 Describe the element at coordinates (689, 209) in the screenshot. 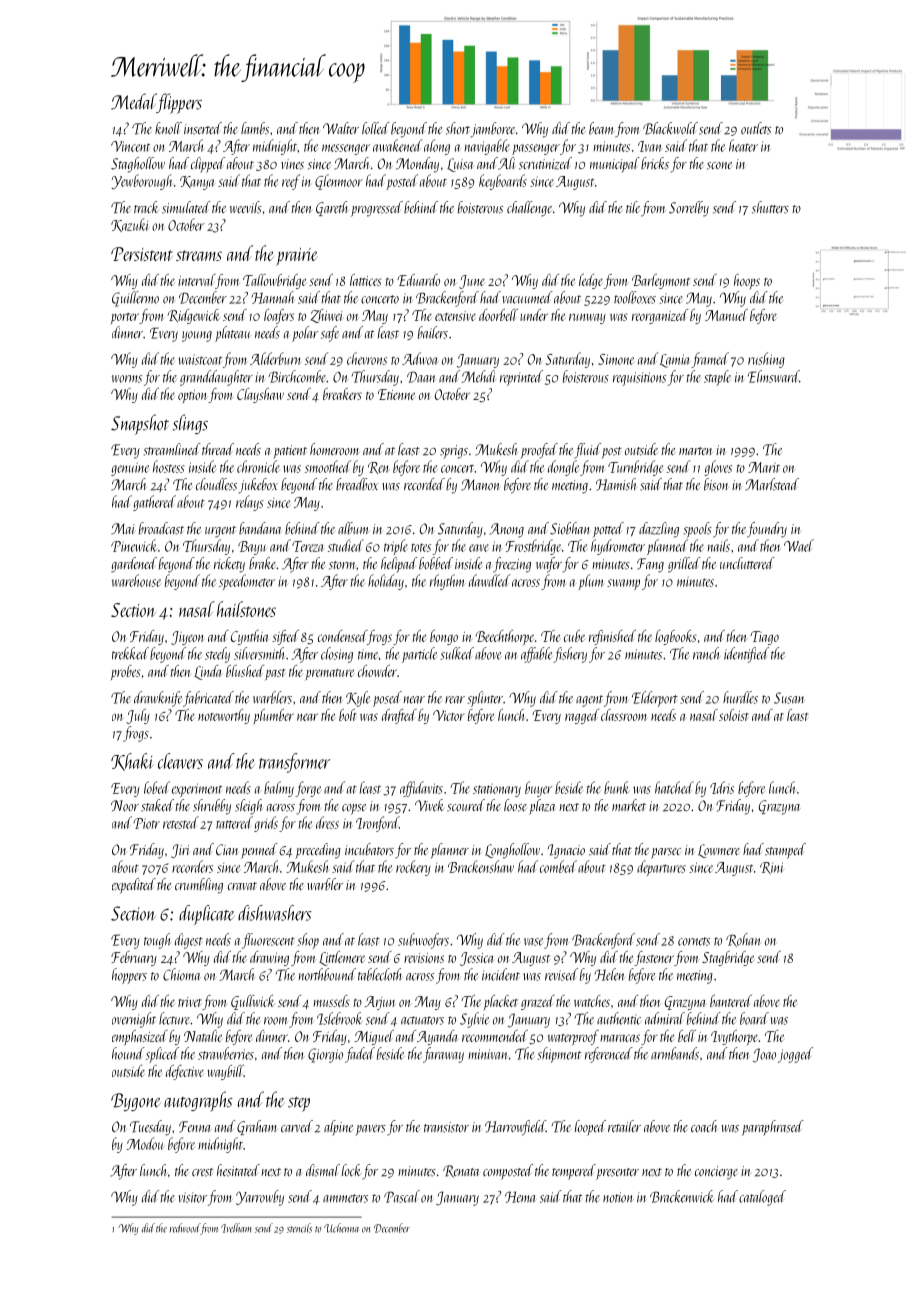

I see `Sorrelby` at that location.
